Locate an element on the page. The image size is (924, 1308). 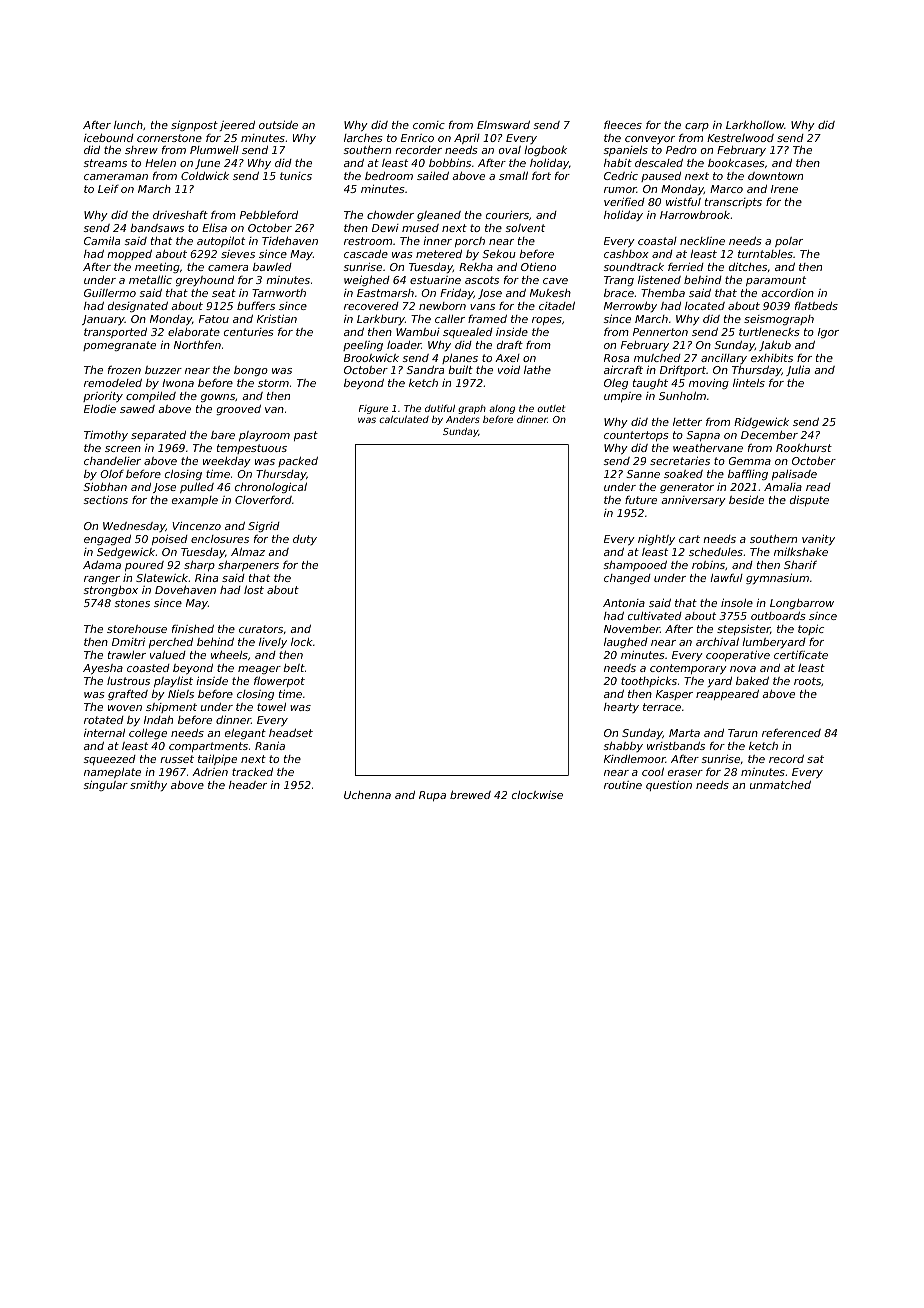
transported is located at coordinates (115, 333).
